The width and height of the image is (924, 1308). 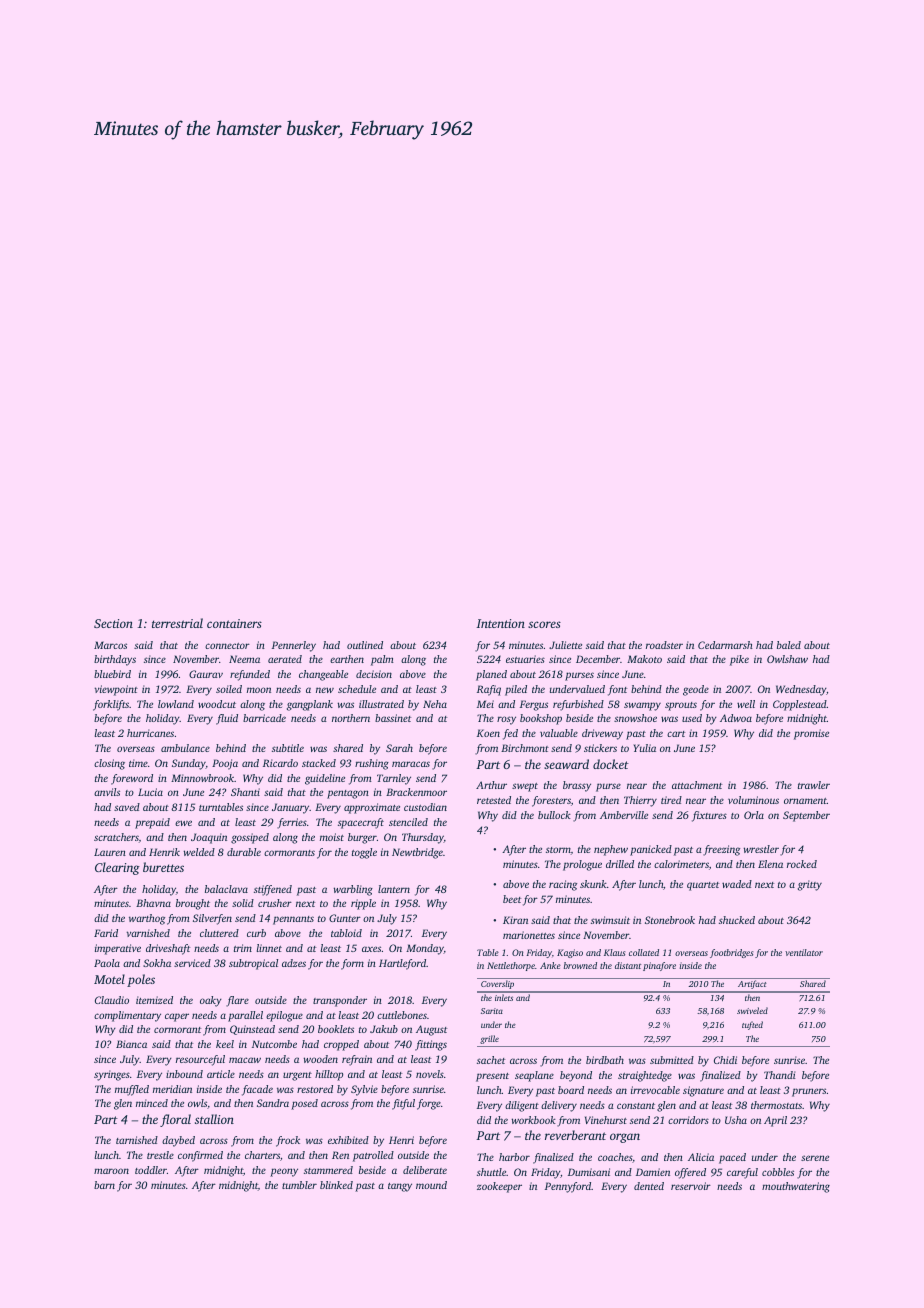 What do you see at coordinates (500, 623) in the image?
I see `Intention` at bounding box center [500, 623].
